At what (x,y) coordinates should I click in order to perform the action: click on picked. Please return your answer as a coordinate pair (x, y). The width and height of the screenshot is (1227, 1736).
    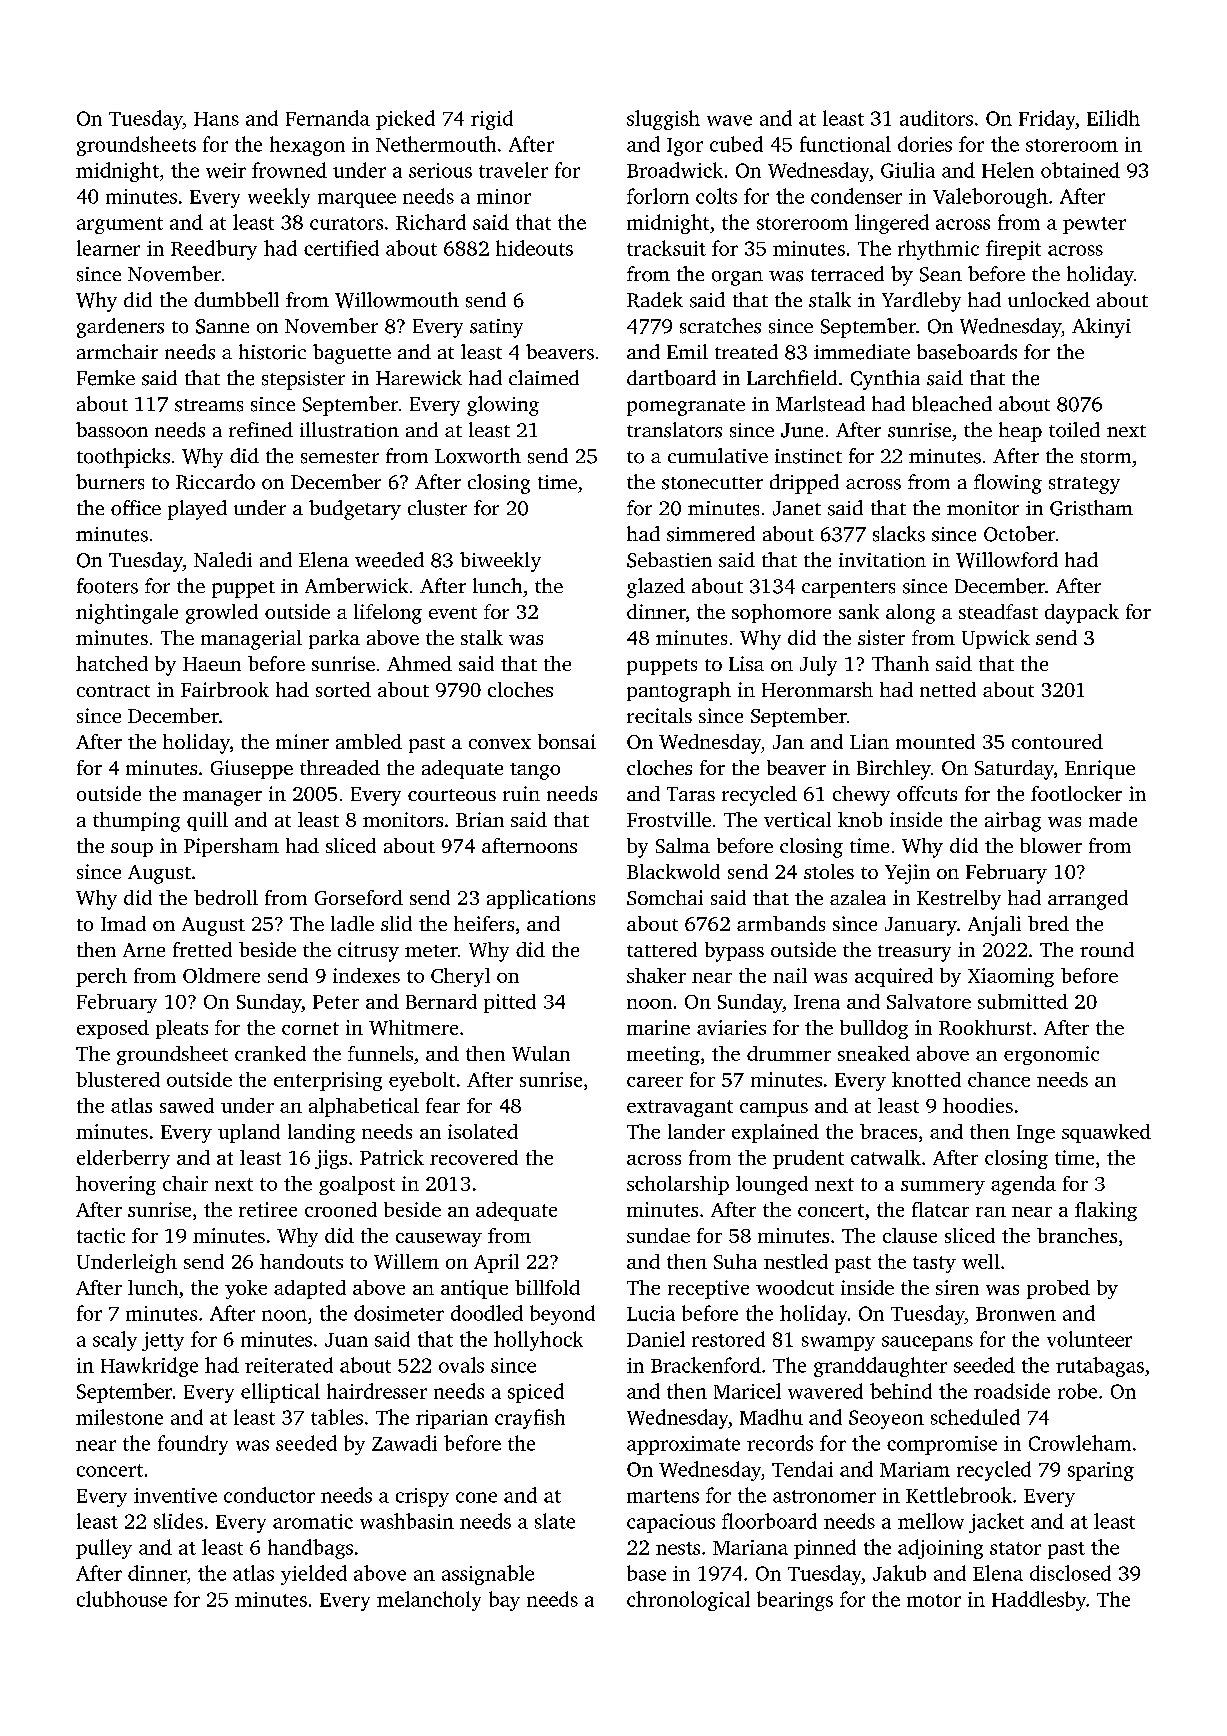
    Looking at the image, I should click on (405, 120).
